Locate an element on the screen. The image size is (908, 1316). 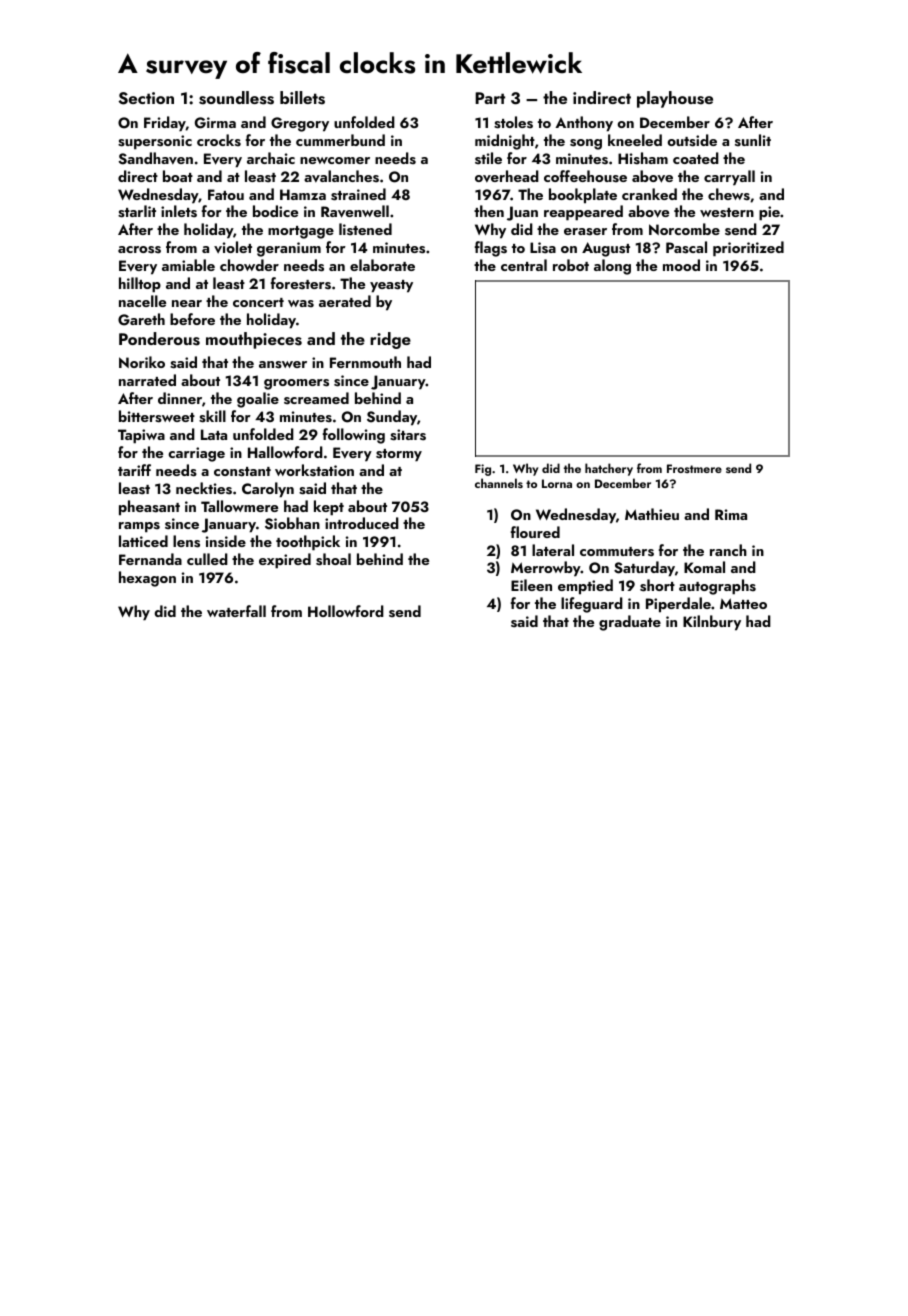
flags is located at coordinates (491, 249).
